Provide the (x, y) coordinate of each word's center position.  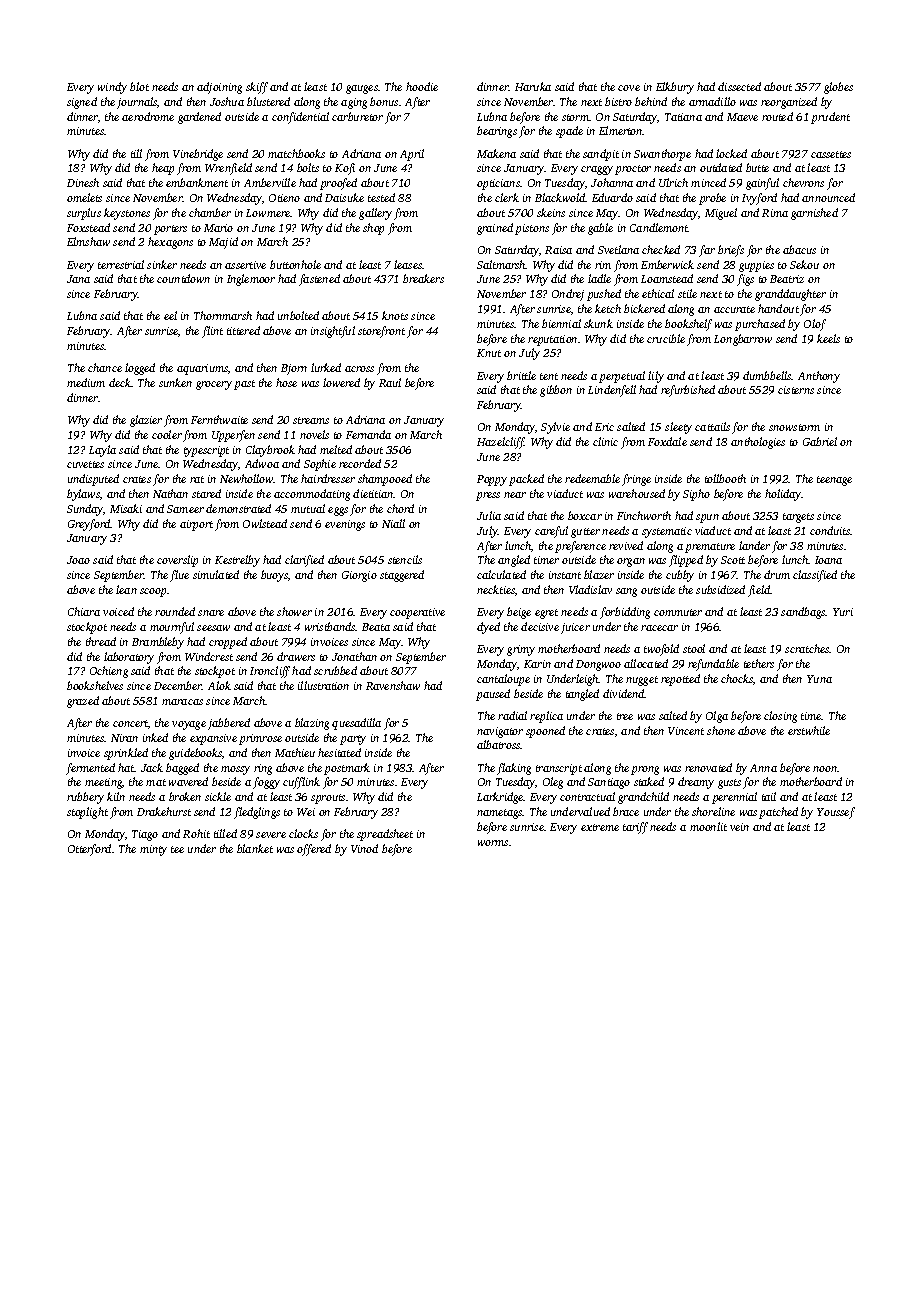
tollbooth (725, 478)
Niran (124, 738)
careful (551, 532)
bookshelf (688, 325)
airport (196, 525)
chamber (210, 212)
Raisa (558, 250)
